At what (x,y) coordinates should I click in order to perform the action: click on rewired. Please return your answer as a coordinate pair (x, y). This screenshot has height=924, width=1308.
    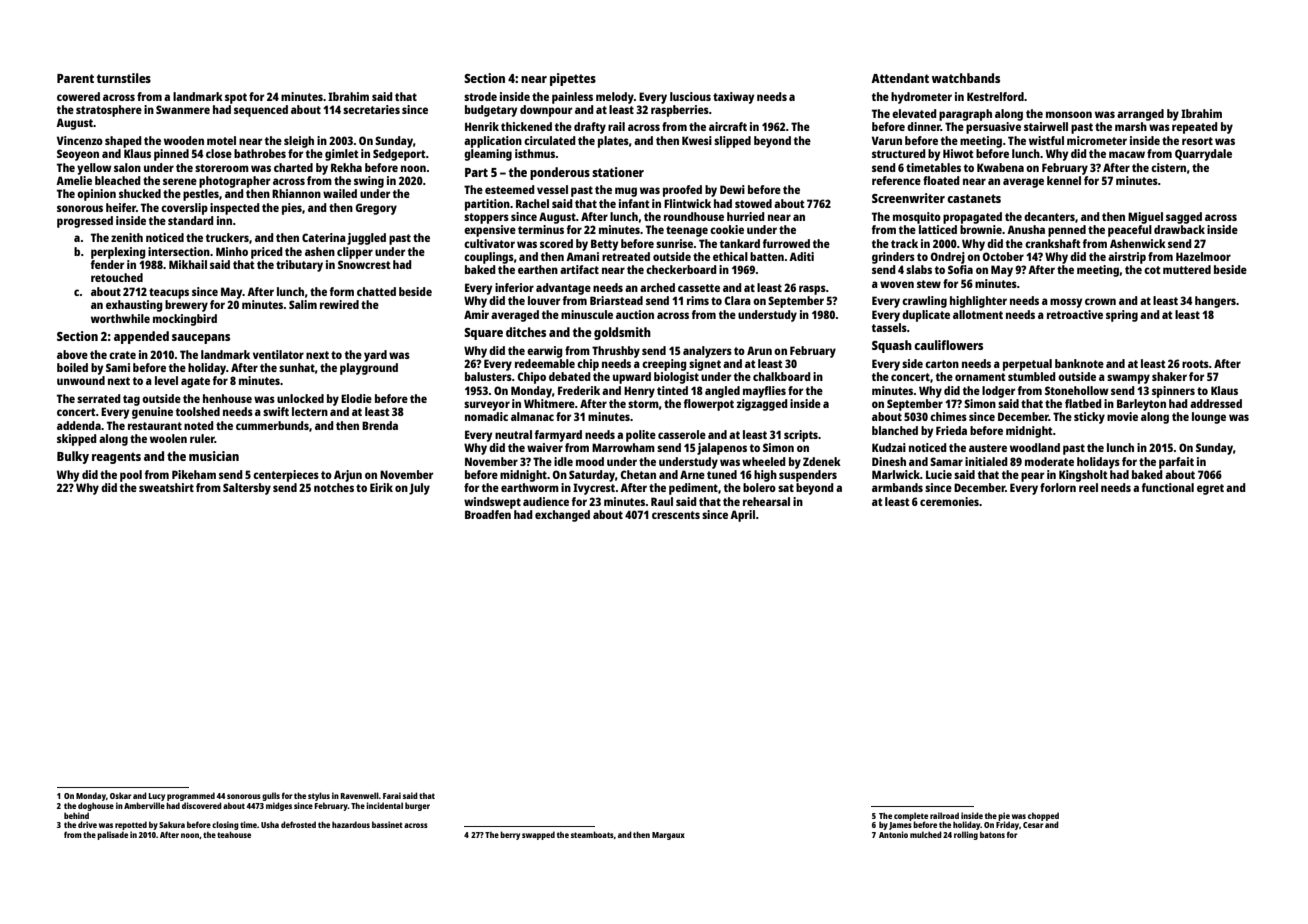
    Looking at the image, I should click on (339, 304).
